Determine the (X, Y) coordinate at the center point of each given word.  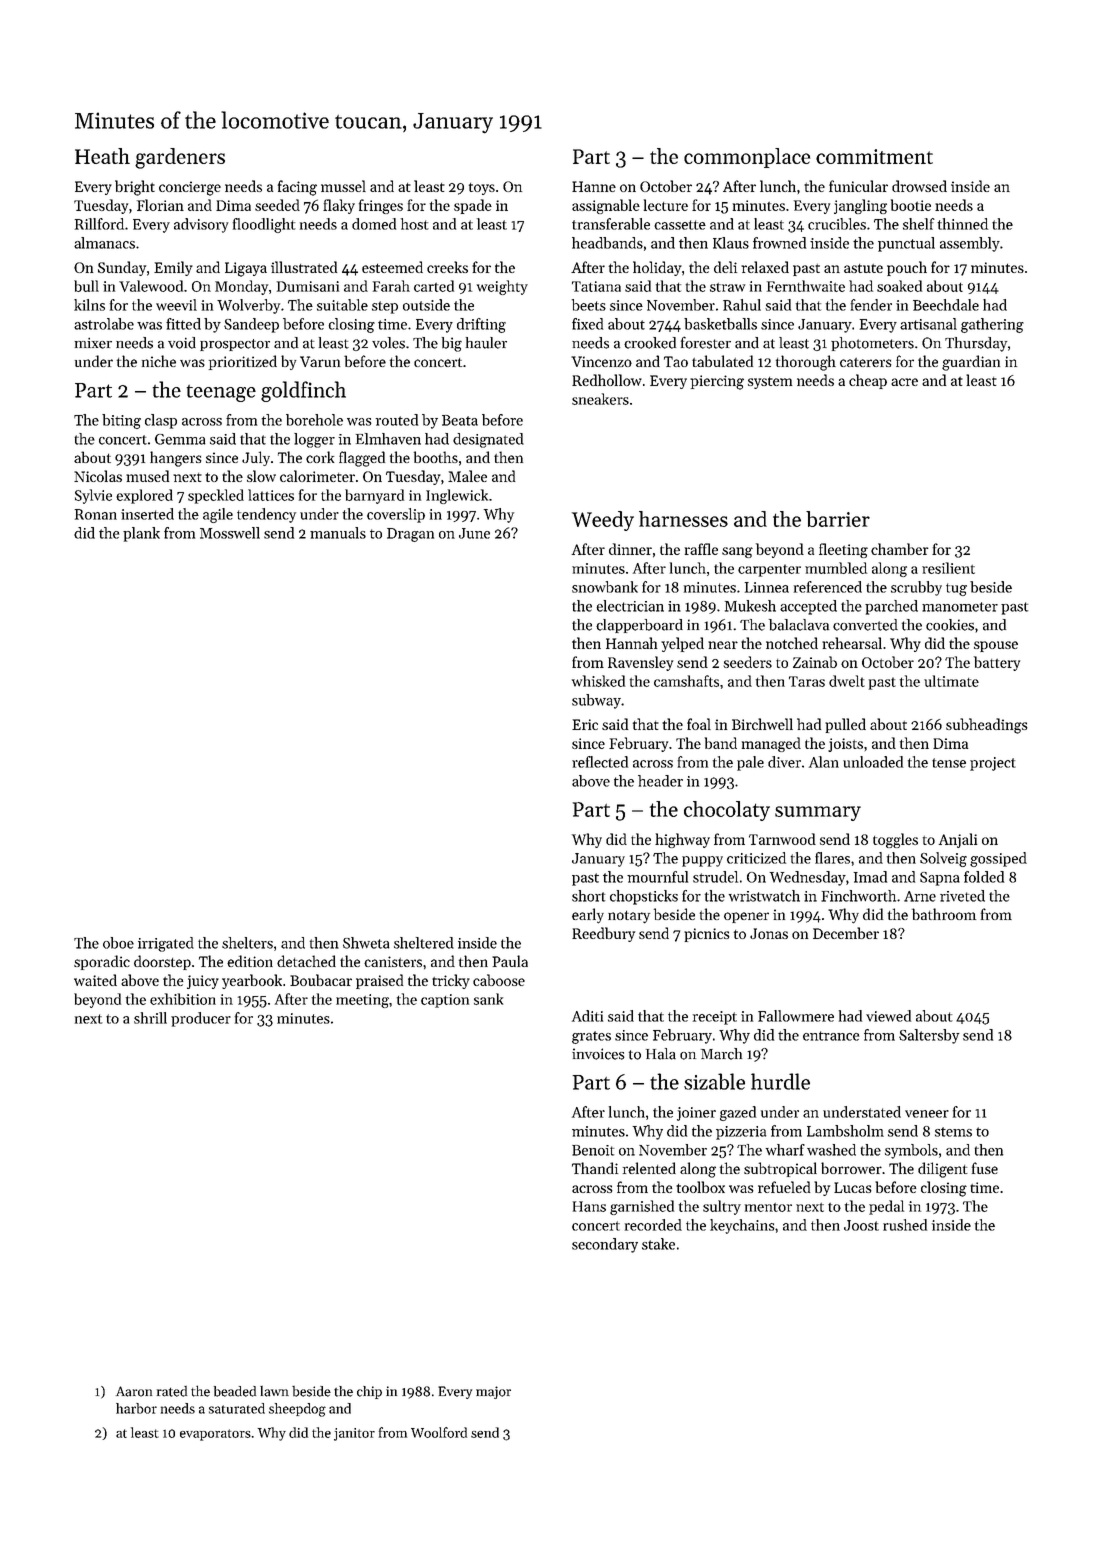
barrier (838, 519)
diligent (943, 1170)
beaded (235, 1391)
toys (482, 189)
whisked (598, 681)
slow (261, 476)
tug (956, 589)
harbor (136, 1408)
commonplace (747, 158)
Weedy (603, 521)
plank (141, 534)
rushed (905, 1225)
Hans (589, 1206)
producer (201, 1019)
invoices (598, 1054)
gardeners (180, 158)
